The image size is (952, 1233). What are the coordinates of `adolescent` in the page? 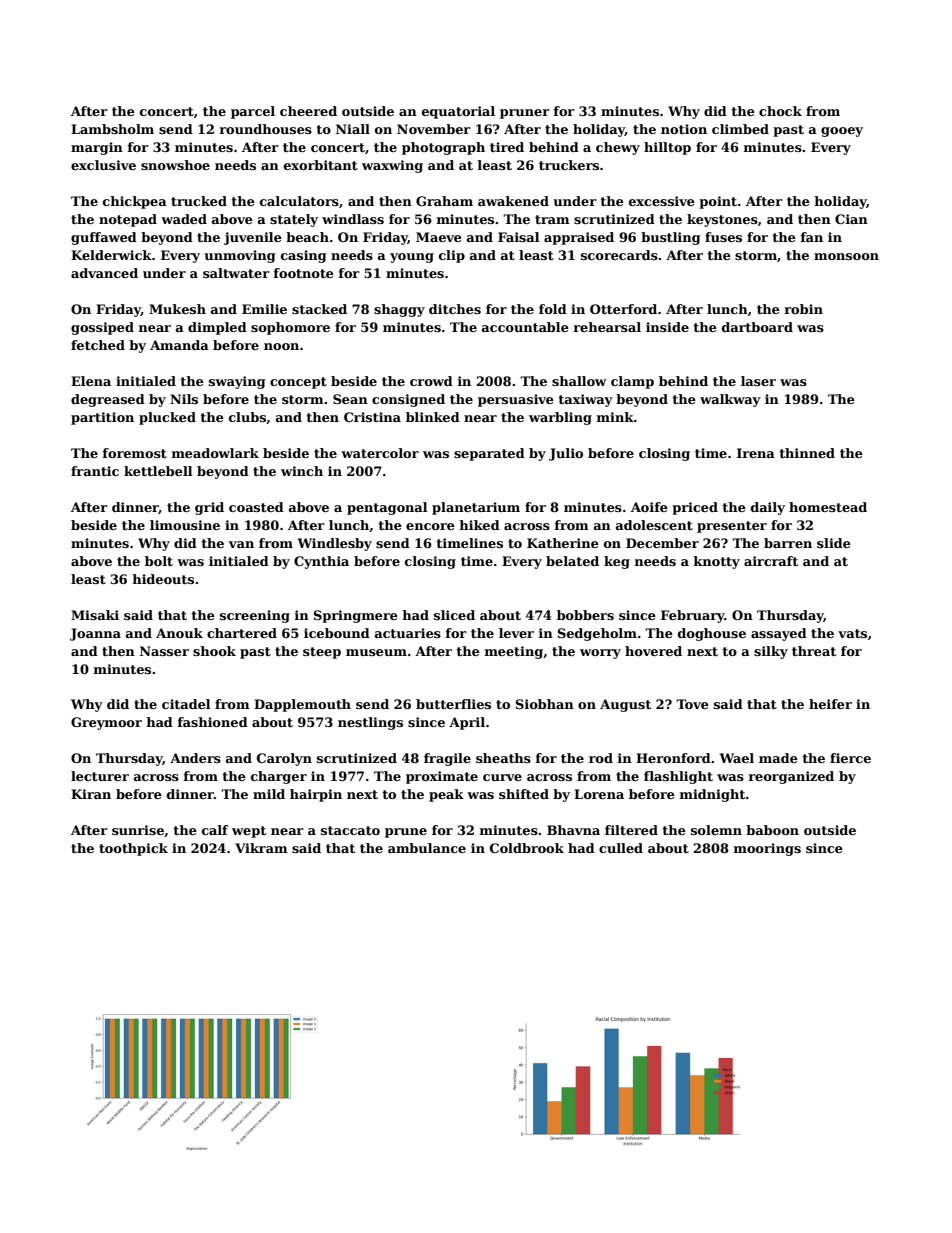 It's located at (654, 525).
